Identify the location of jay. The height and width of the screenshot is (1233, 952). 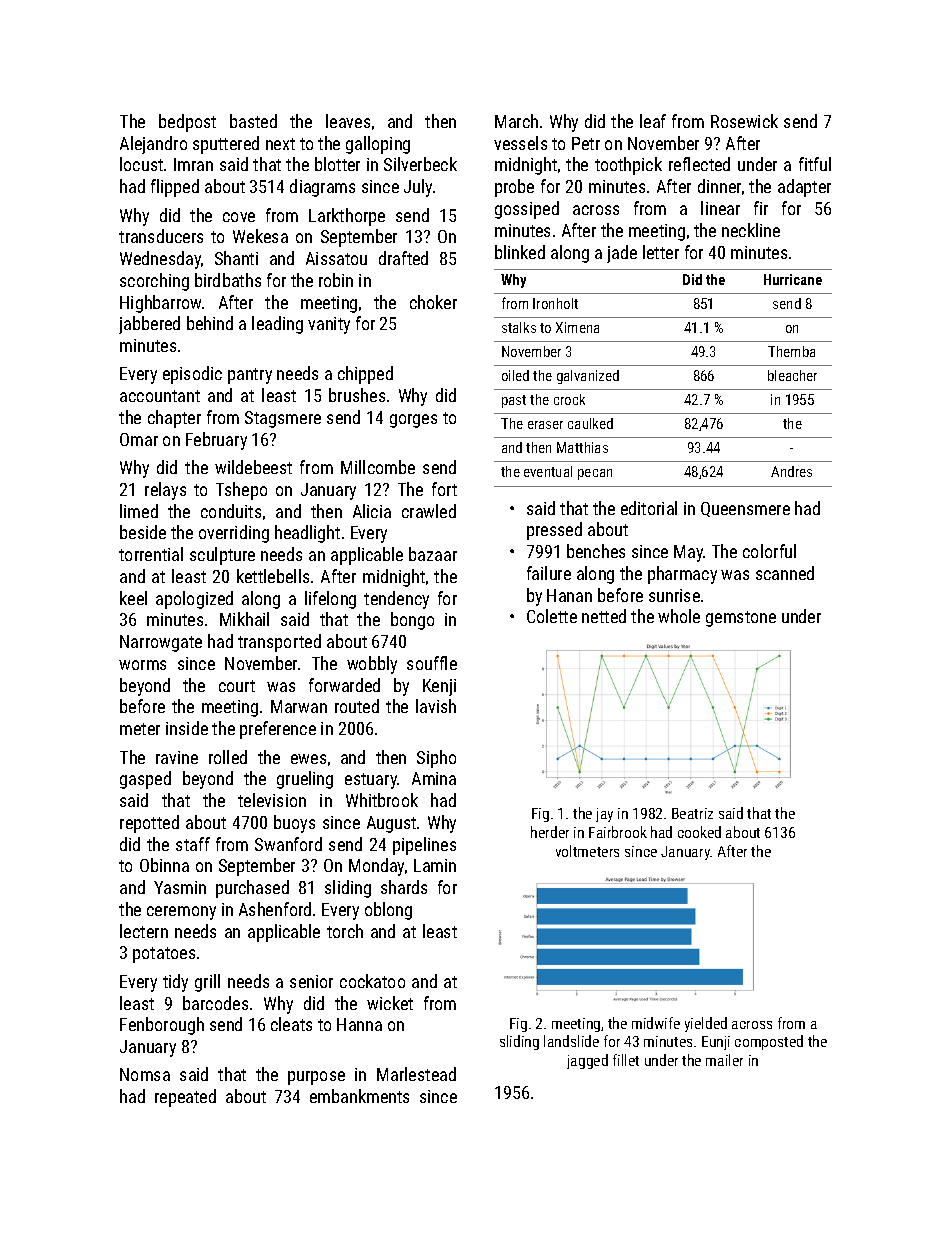
(604, 815).
